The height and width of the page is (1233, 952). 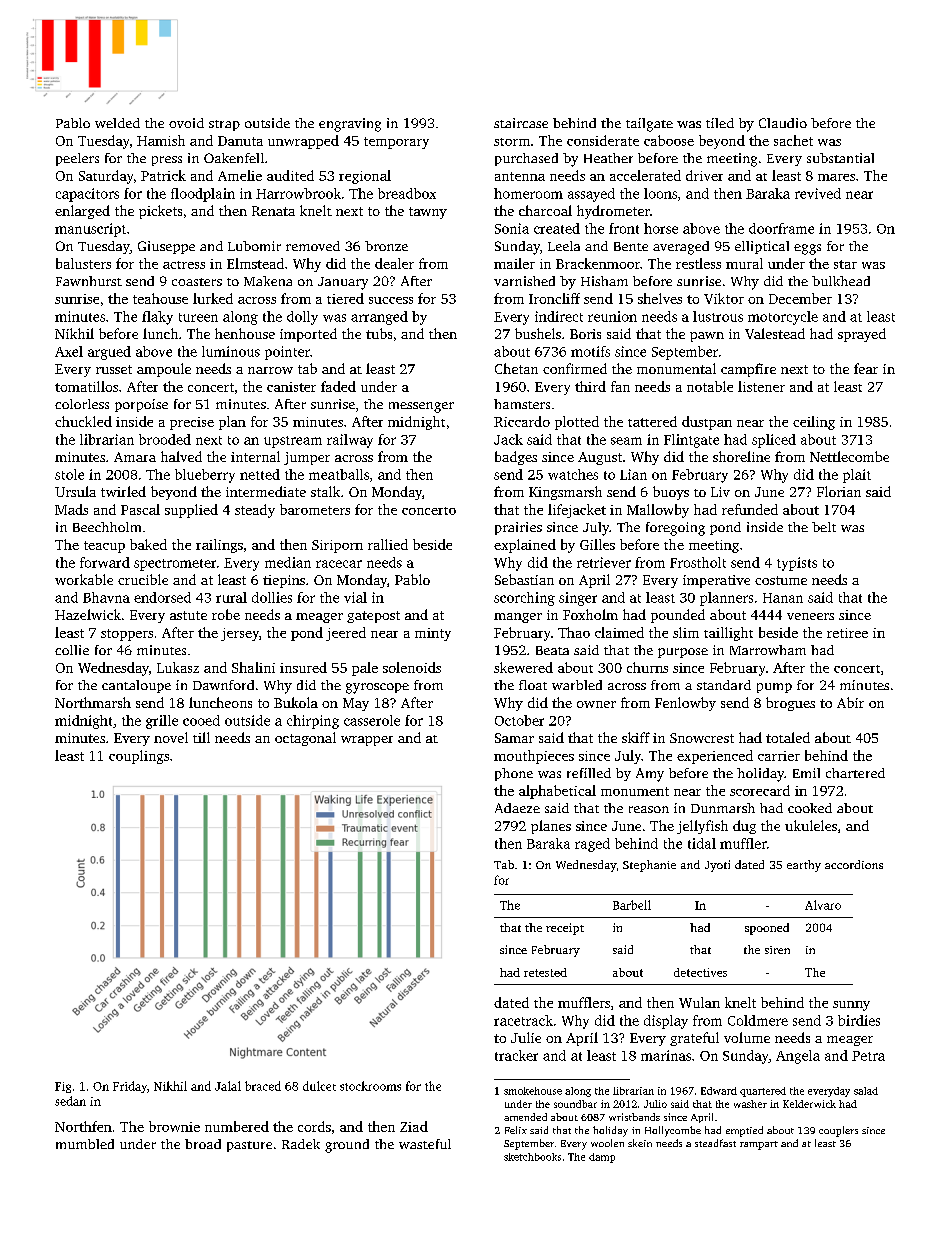 I want to click on rural, so click(x=231, y=597).
